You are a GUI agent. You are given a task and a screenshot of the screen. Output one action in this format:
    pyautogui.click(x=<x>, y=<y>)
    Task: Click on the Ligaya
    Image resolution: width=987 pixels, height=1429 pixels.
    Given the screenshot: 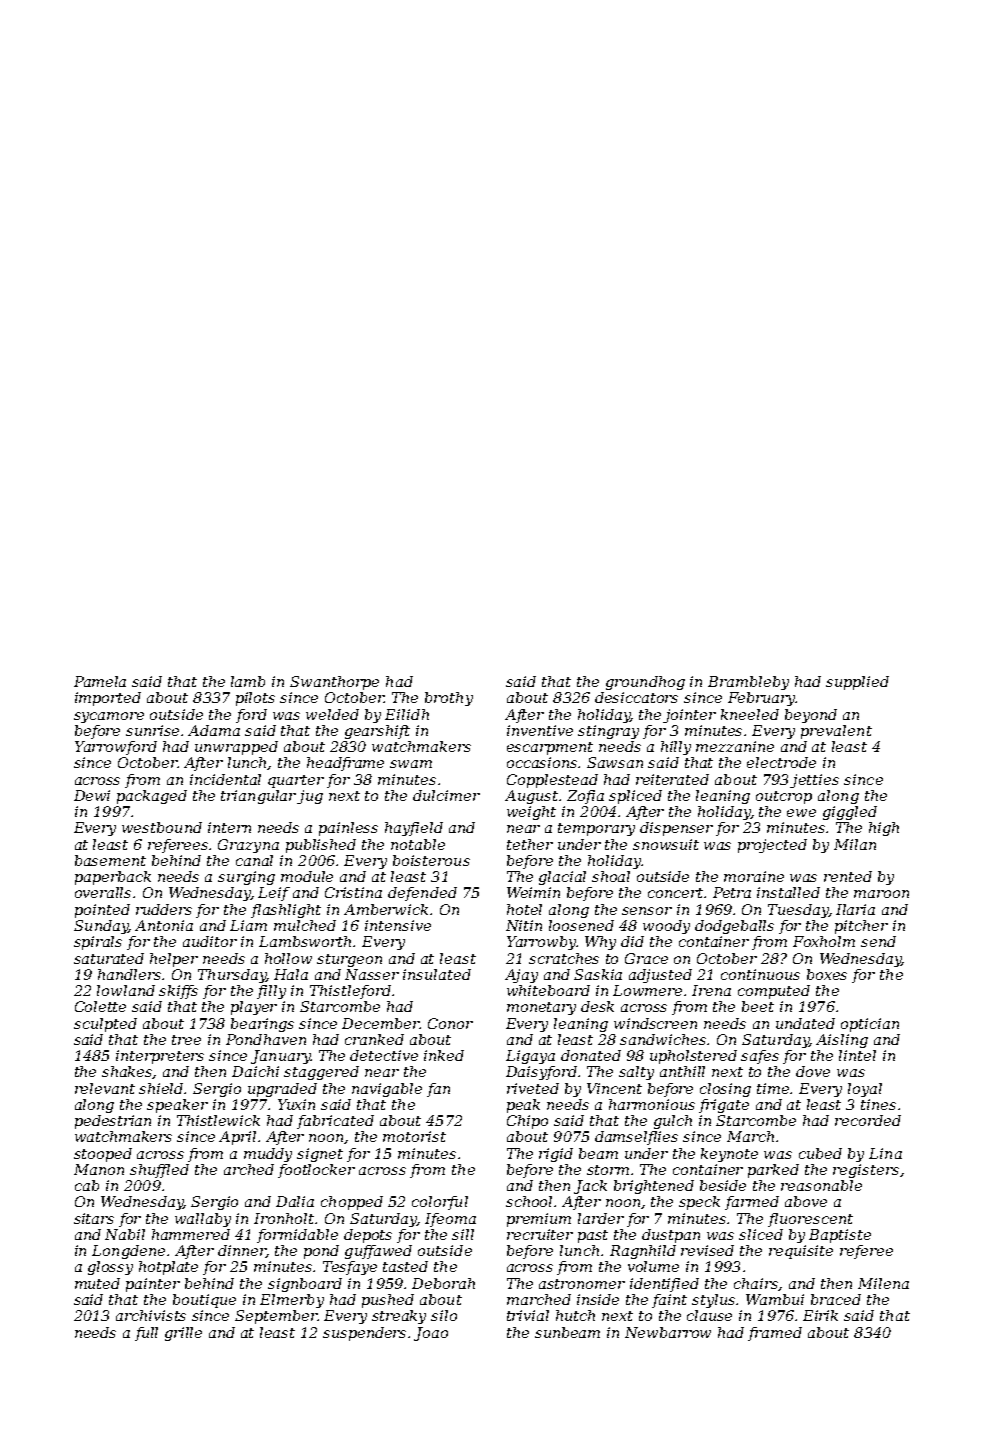 What is the action you would take?
    pyautogui.click(x=530, y=1057)
